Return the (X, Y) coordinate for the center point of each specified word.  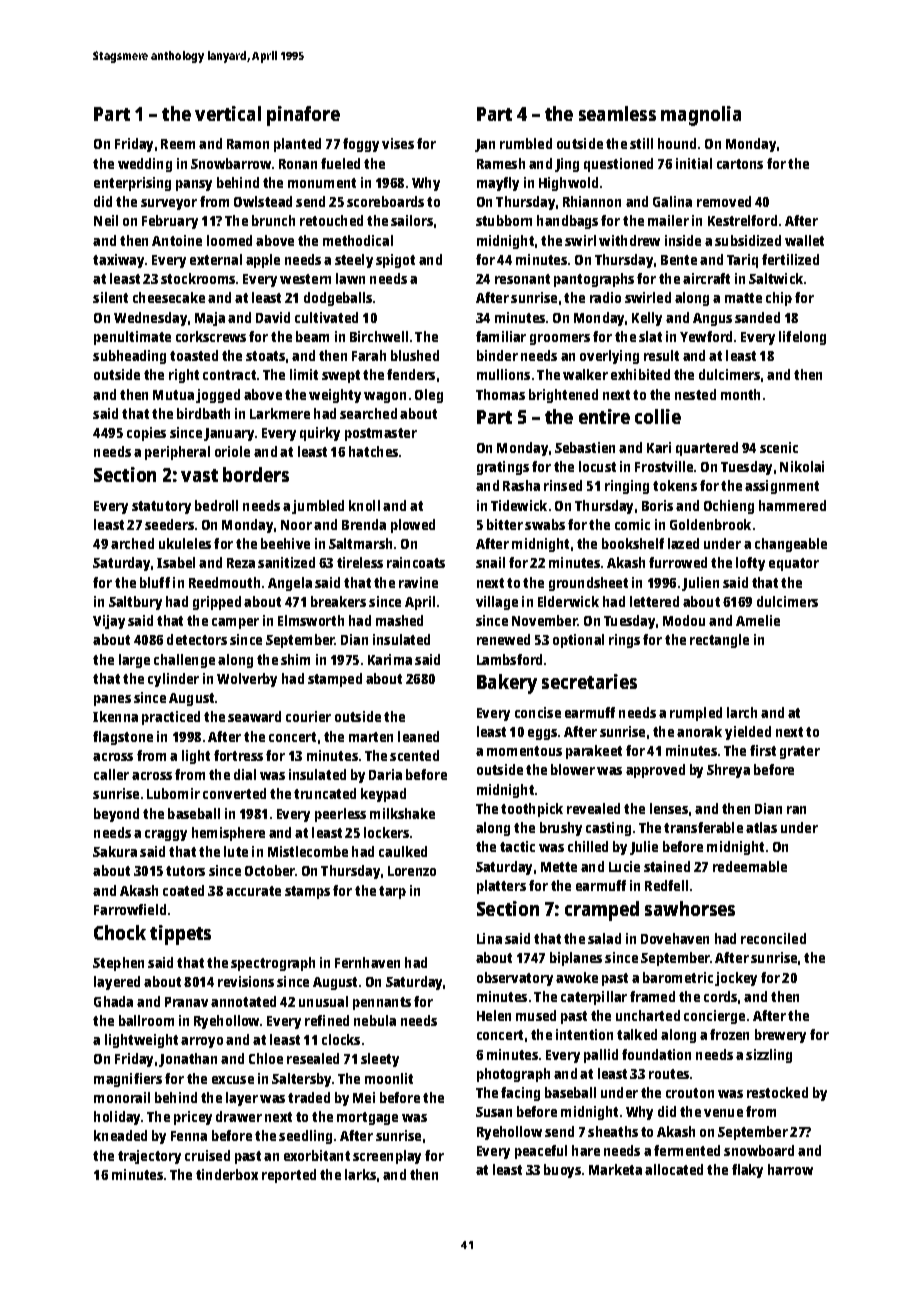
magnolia (701, 116)
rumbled (526, 143)
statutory (161, 507)
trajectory (149, 1157)
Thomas (500, 394)
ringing (627, 487)
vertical (228, 113)
